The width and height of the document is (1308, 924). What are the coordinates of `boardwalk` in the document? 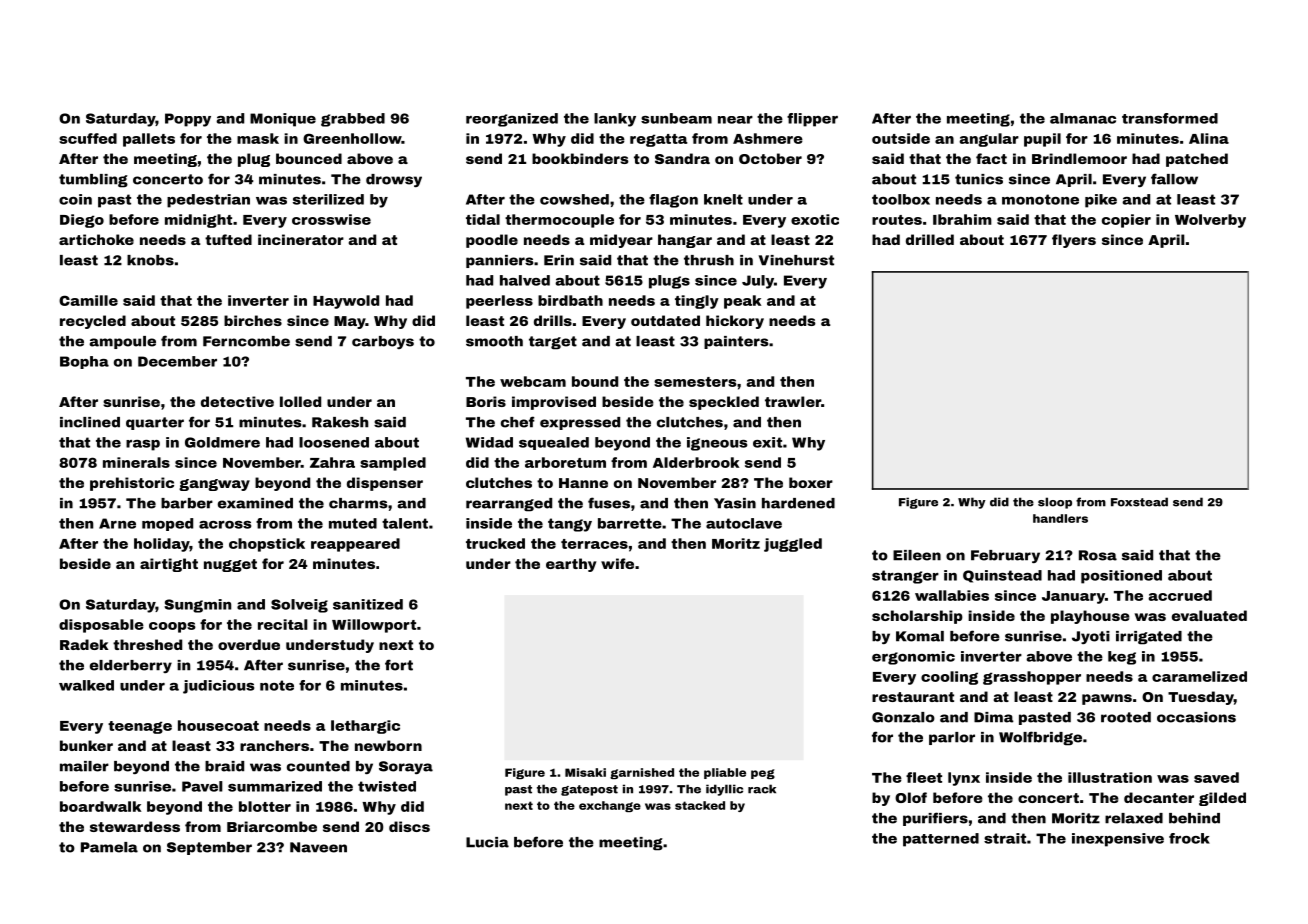 It's located at (100, 806).
